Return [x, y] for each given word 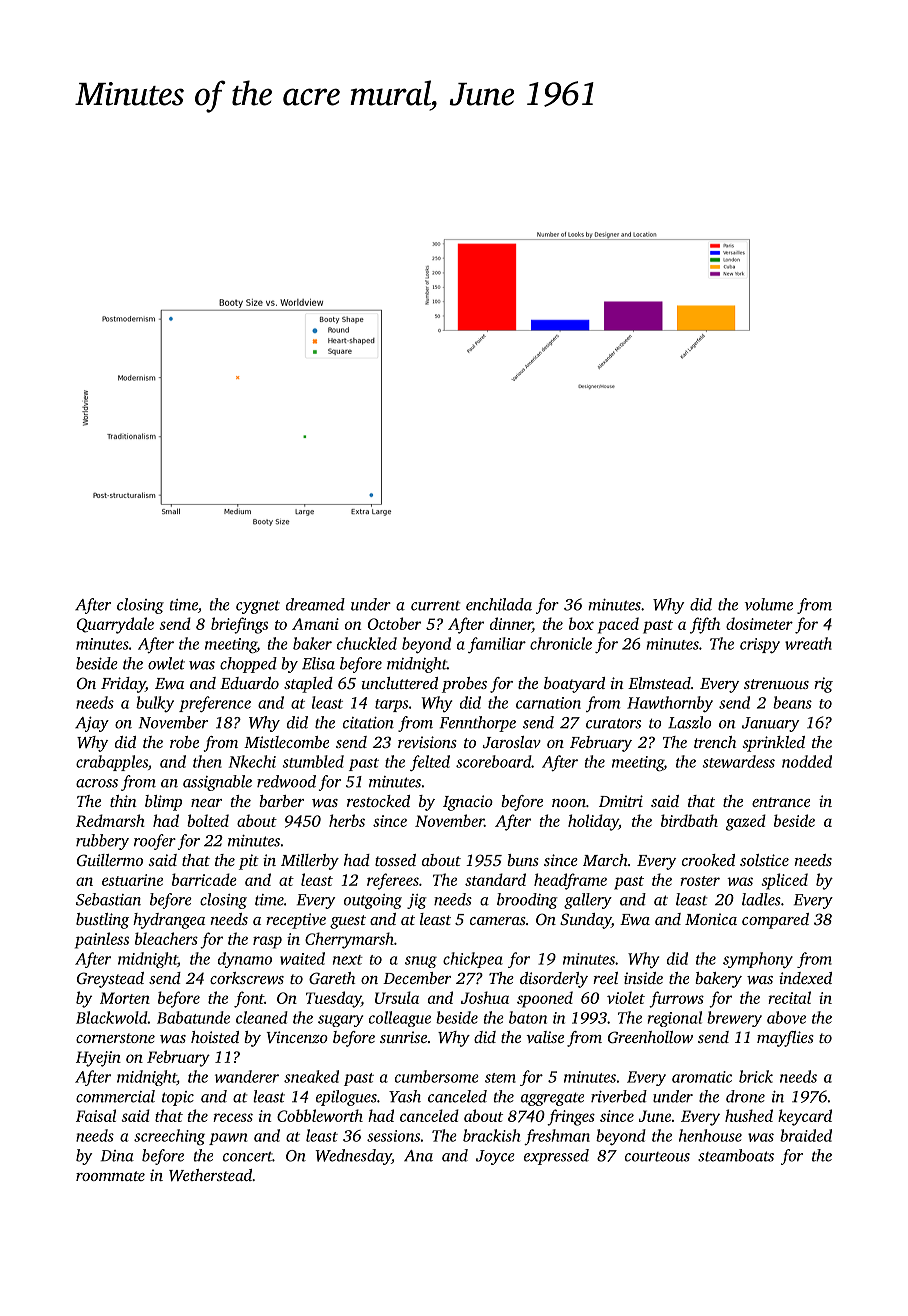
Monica [711, 919]
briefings [239, 625]
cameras [498, 921]
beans [792, 702]
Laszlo [689, 722]
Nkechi [252, 761]
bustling [102, 921]
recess [233, 1117]
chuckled [367, 643]
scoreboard [494, 761]
